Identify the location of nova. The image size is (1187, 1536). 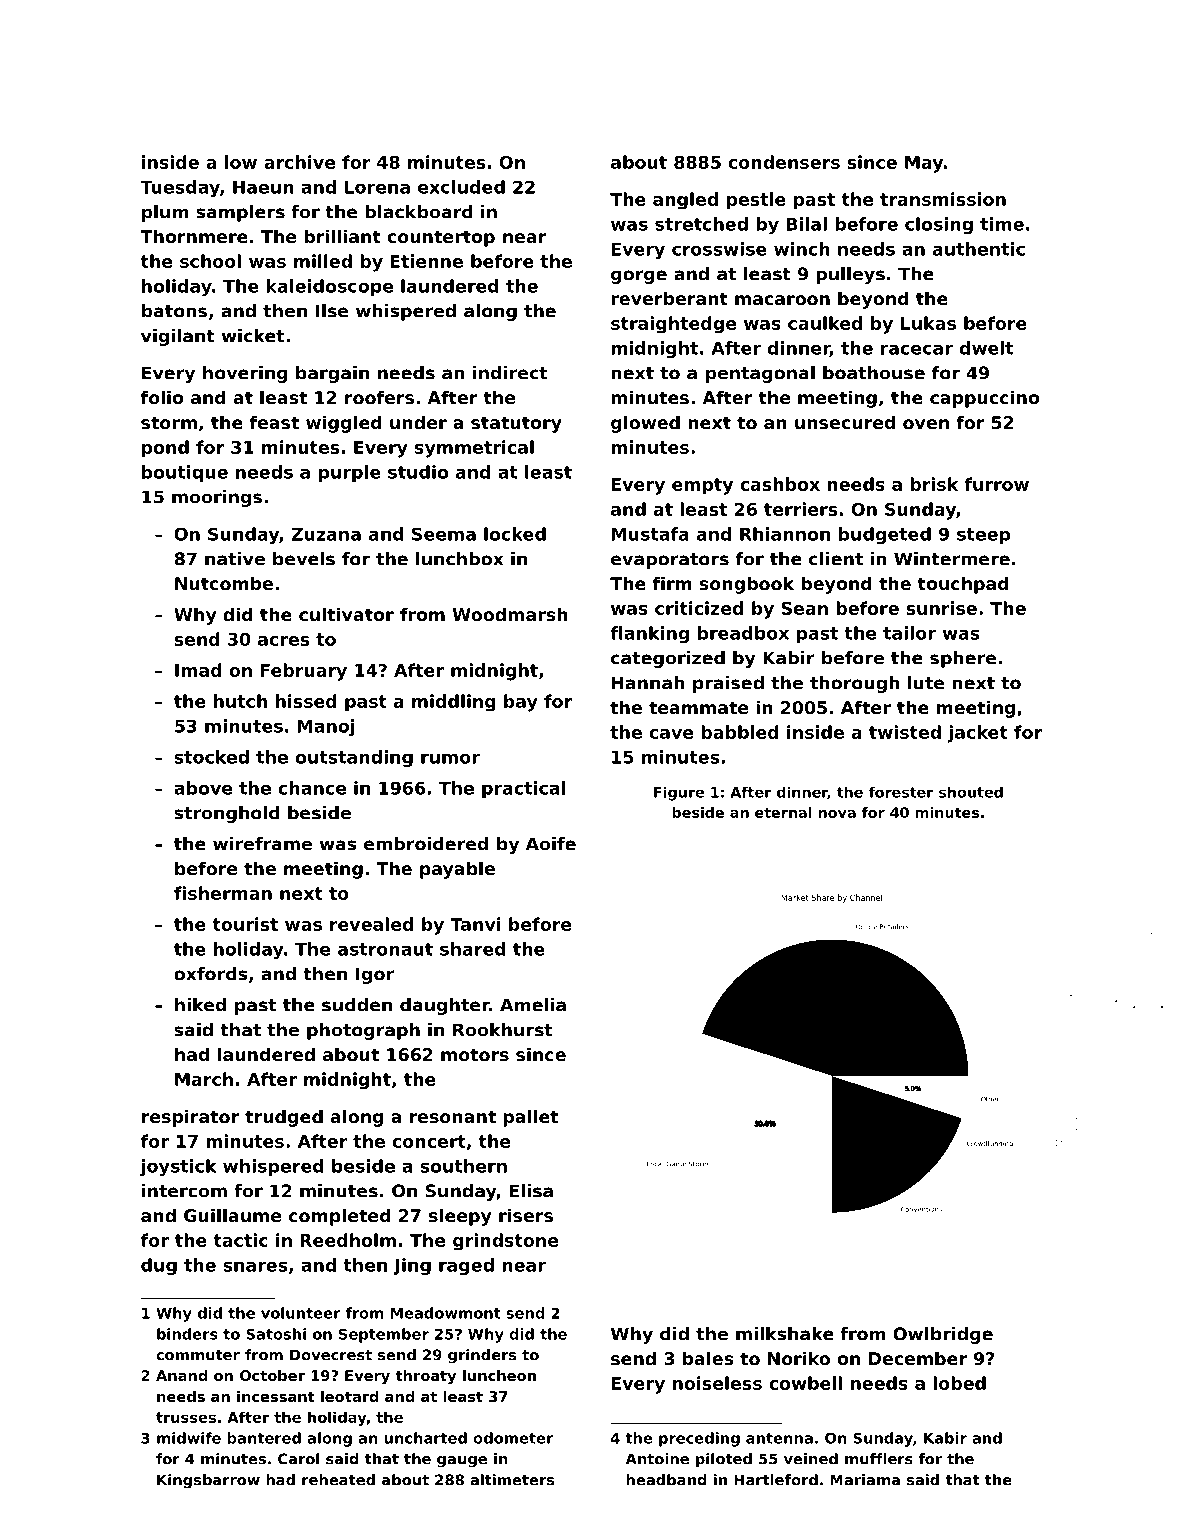
(837, 814).
